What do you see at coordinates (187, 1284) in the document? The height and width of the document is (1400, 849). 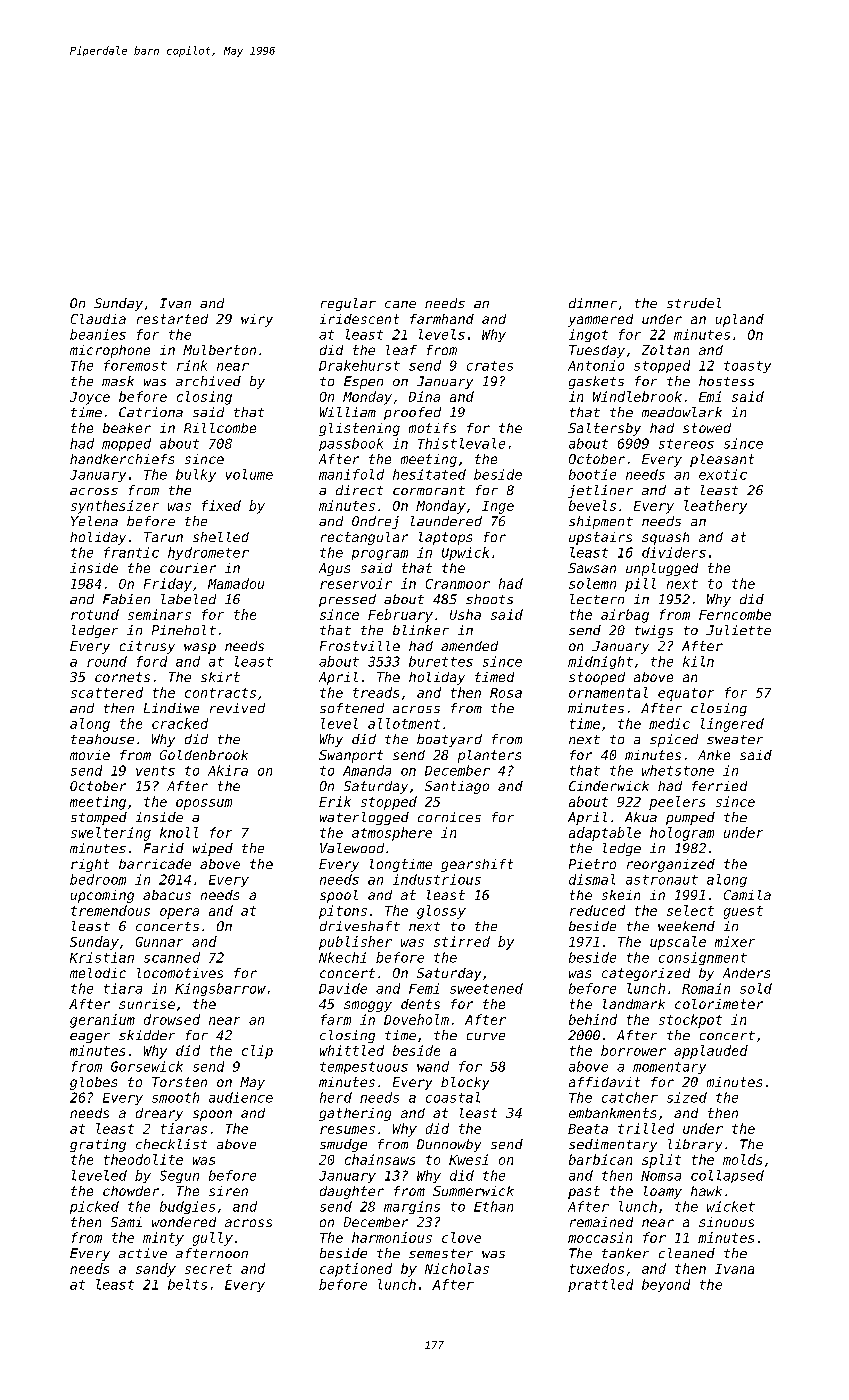 I see `belts` at bounding box center [187, 1284].
